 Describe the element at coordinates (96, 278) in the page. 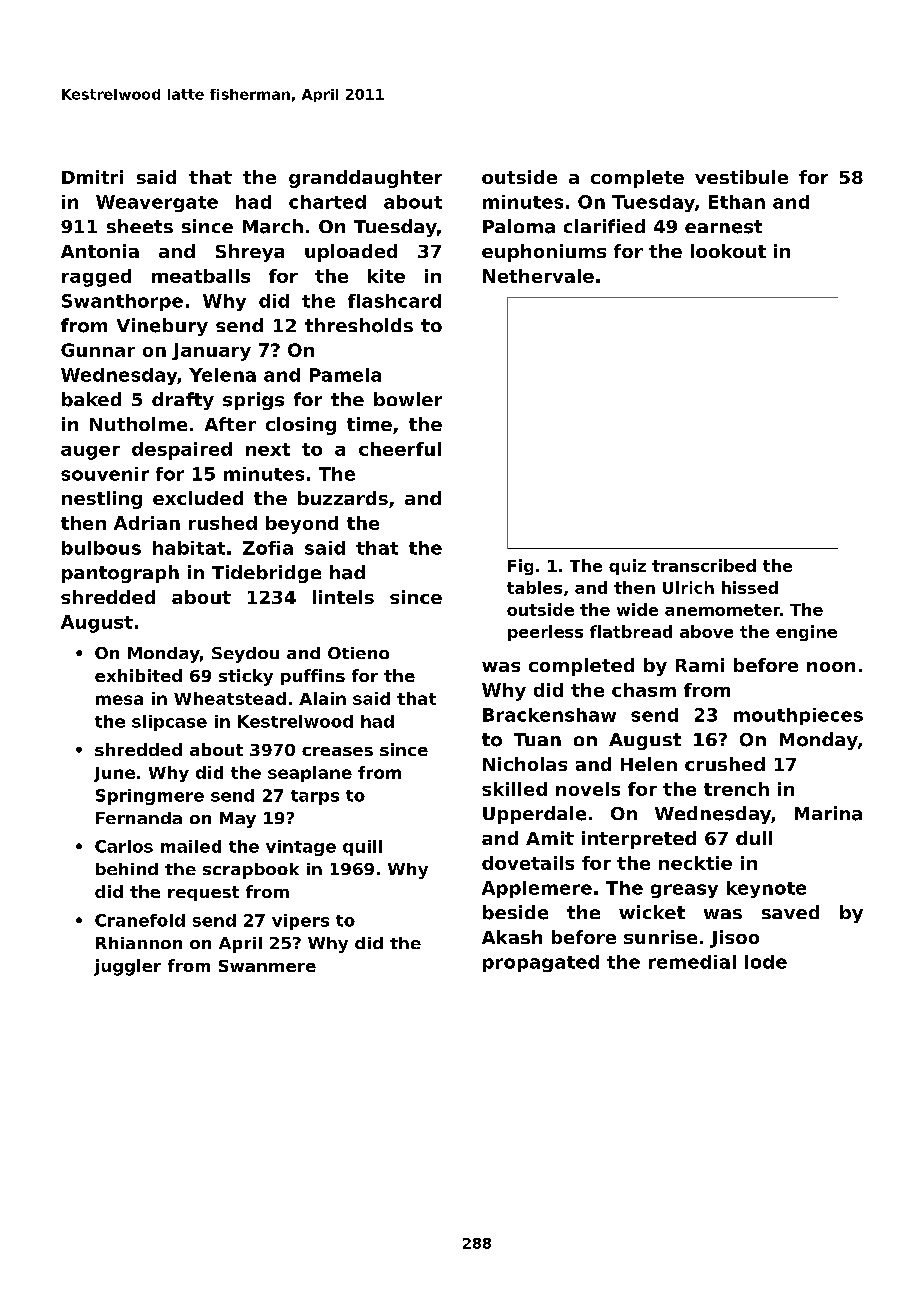

I see `ragged` at that location.
